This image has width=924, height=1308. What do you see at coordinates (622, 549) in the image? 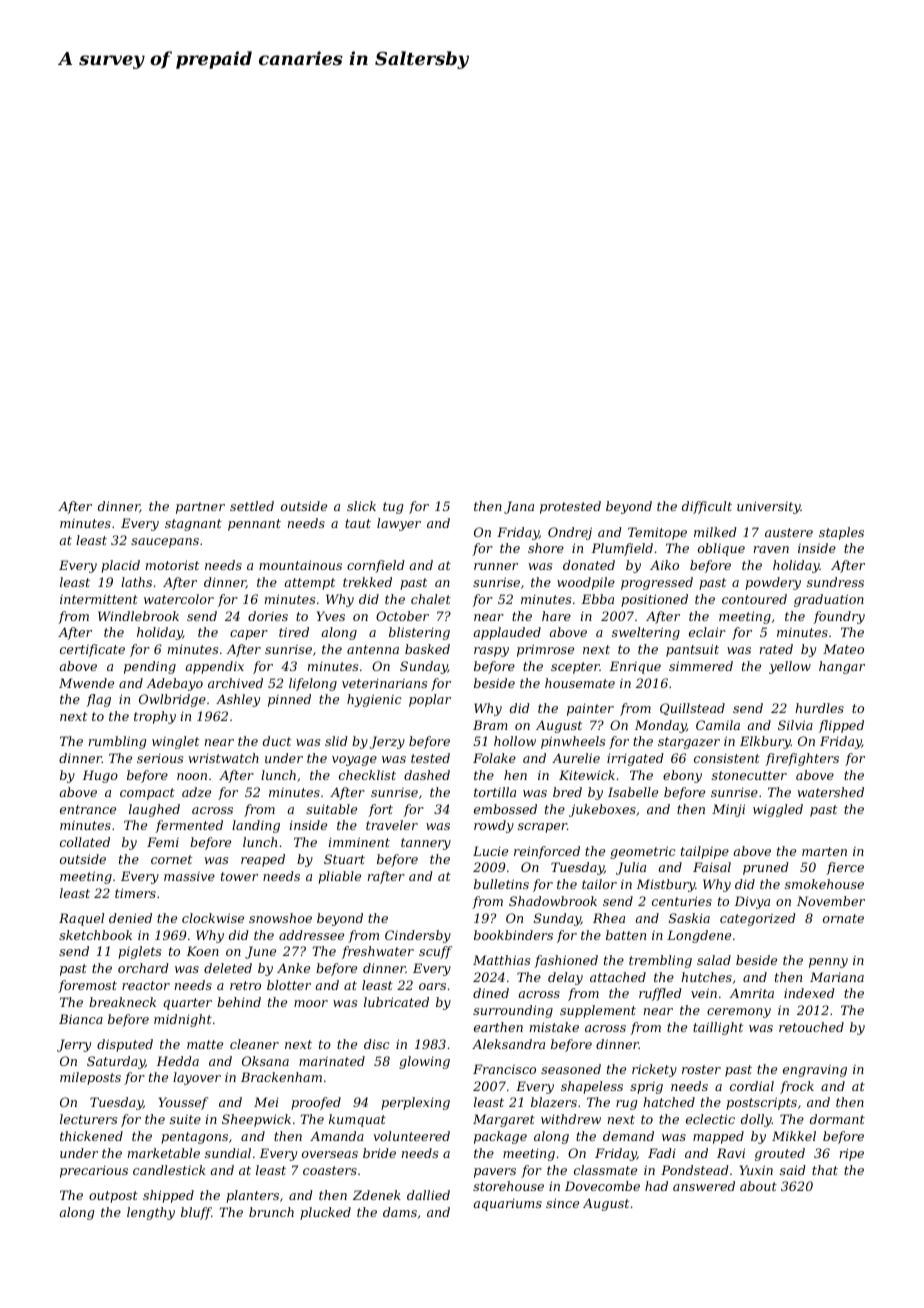
I see `Plumfield` at bounding box center [622, 549].
